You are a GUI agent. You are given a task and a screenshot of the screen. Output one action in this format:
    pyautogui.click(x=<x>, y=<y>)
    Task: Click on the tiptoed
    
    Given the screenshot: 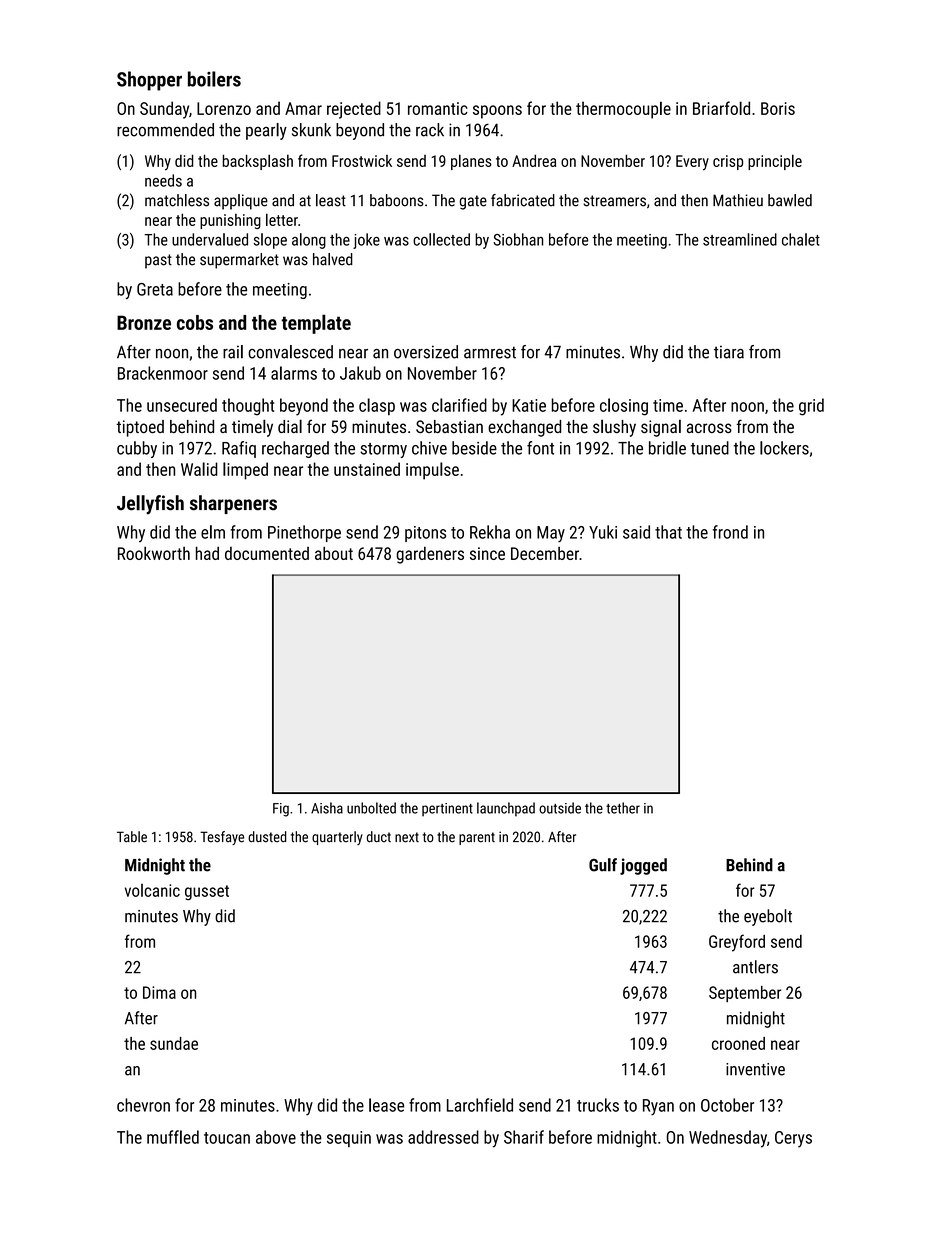 What is the action you would take?
    pyautogui.click(x=140, y=428)
